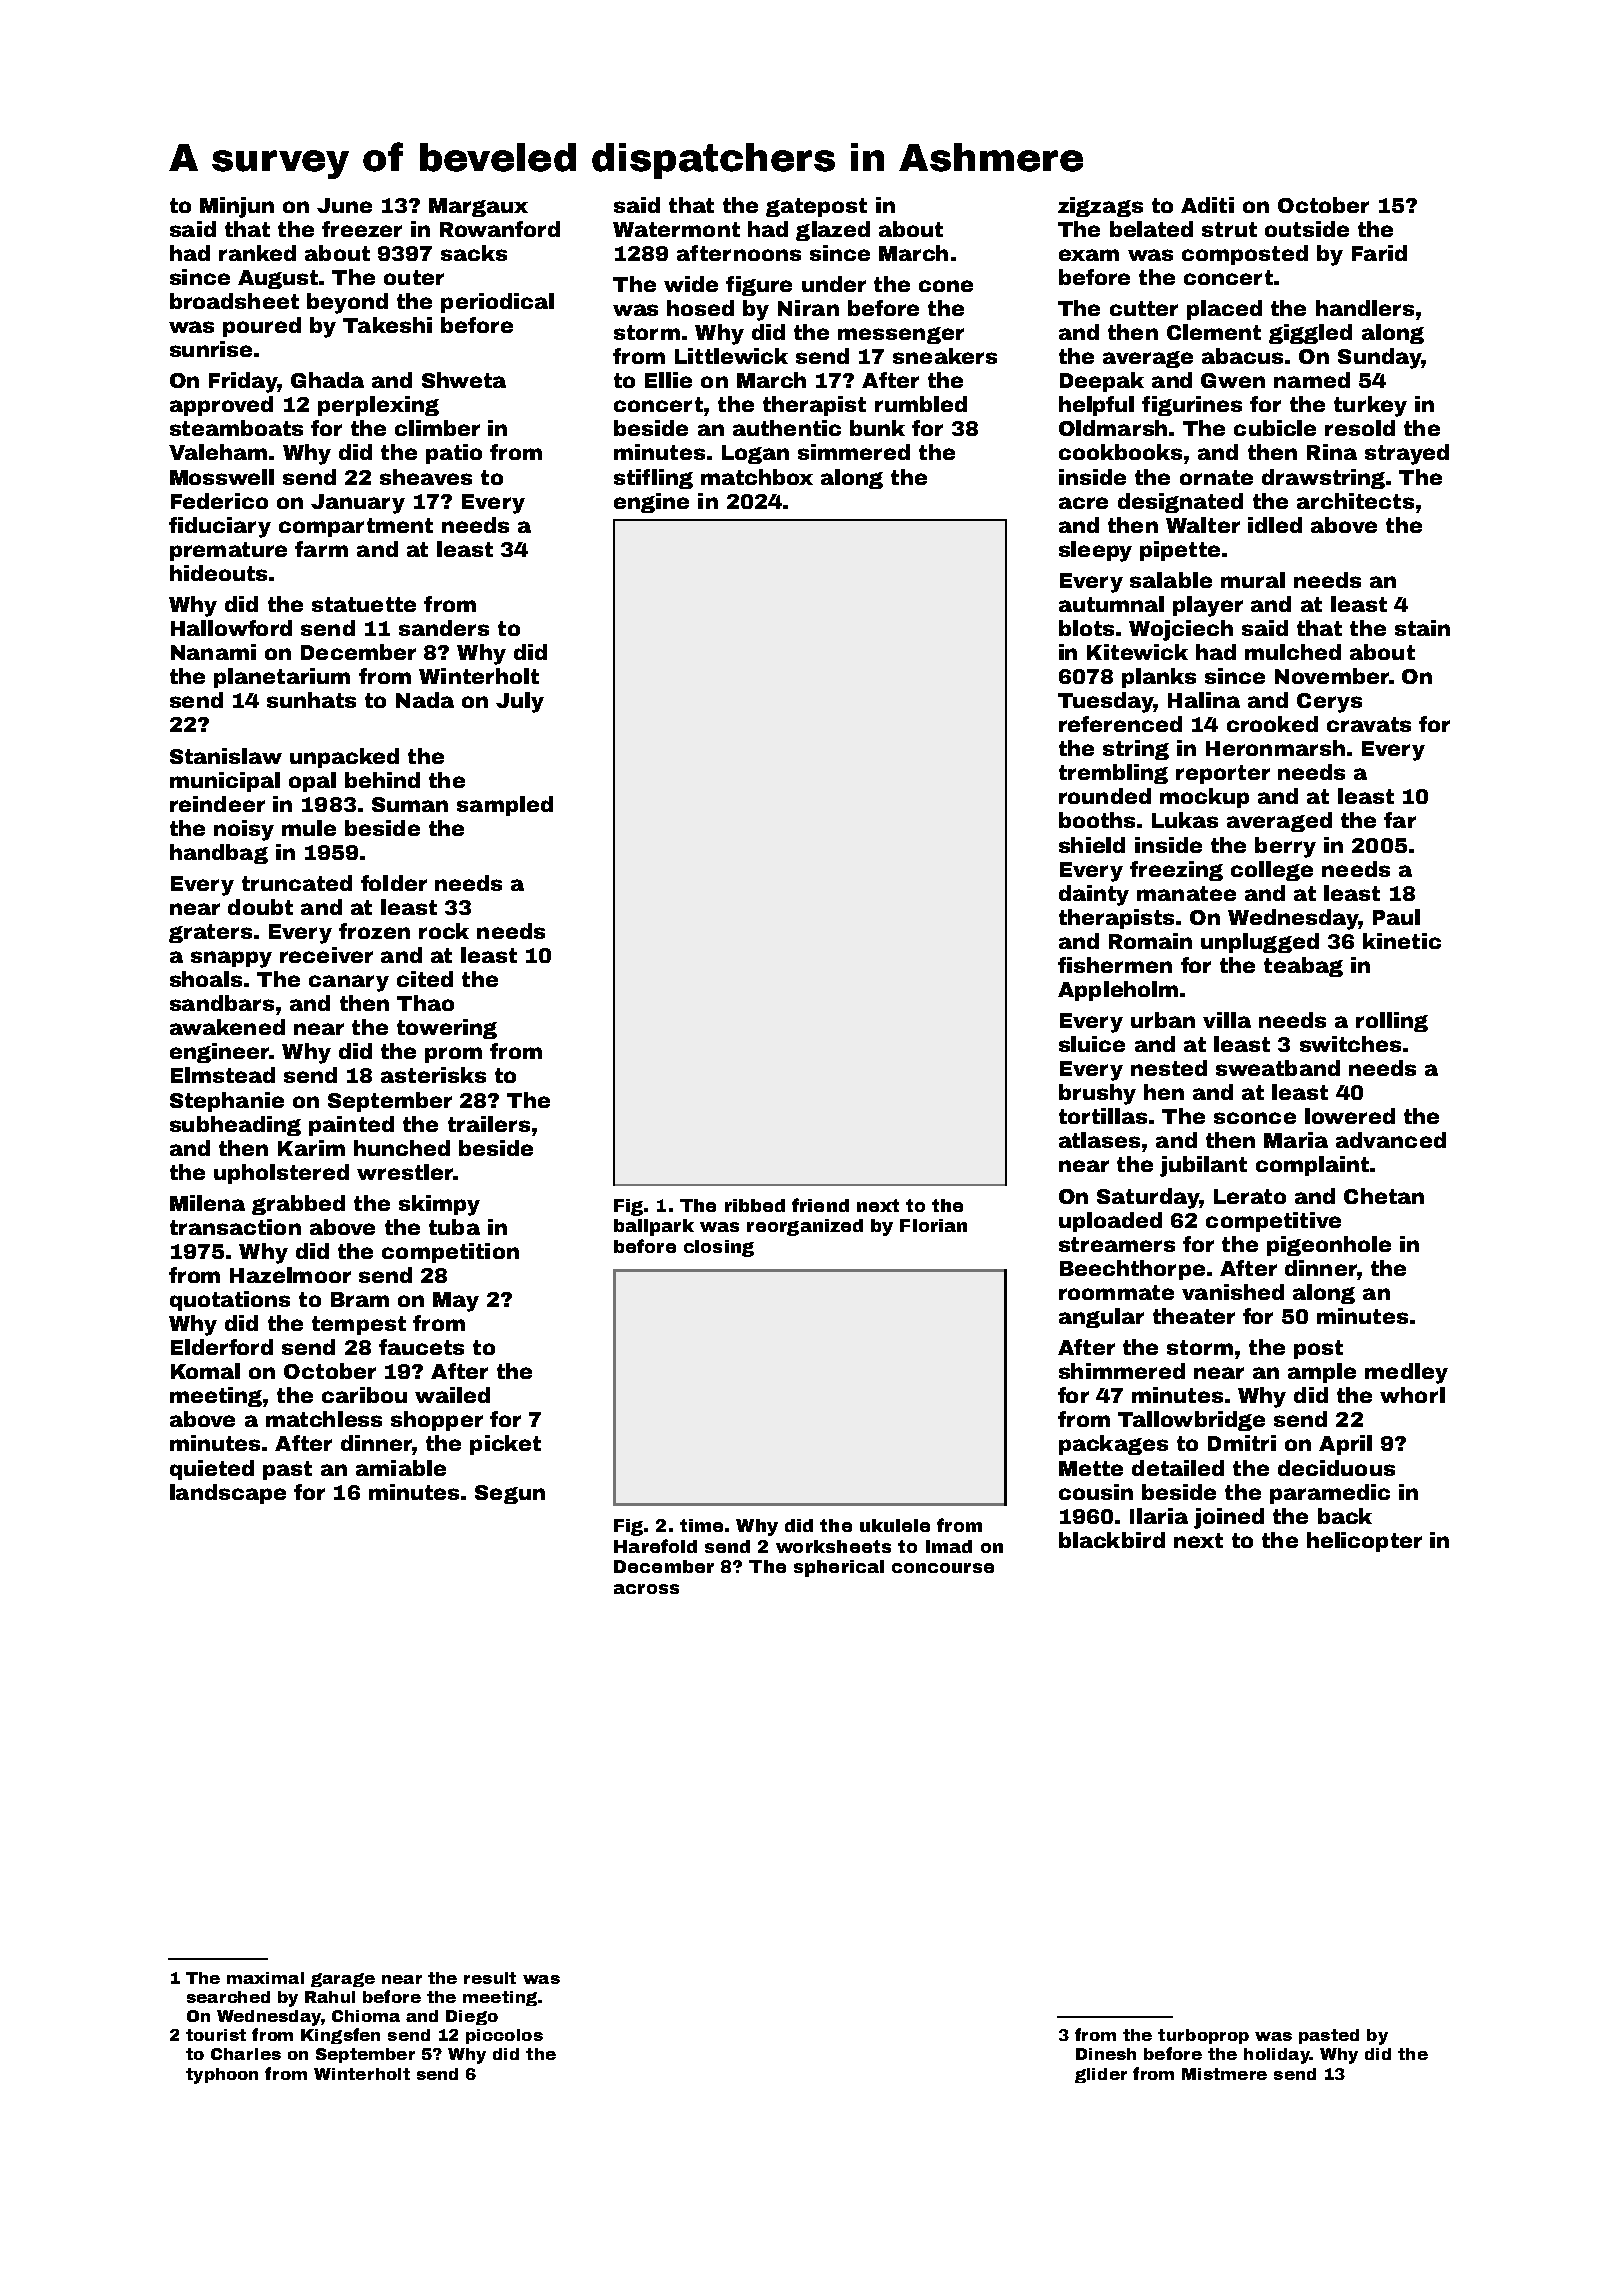 Image resolution: width=1620 pixels, height=2292 pixels. I want to click on amiable, so click(401, 1468).
